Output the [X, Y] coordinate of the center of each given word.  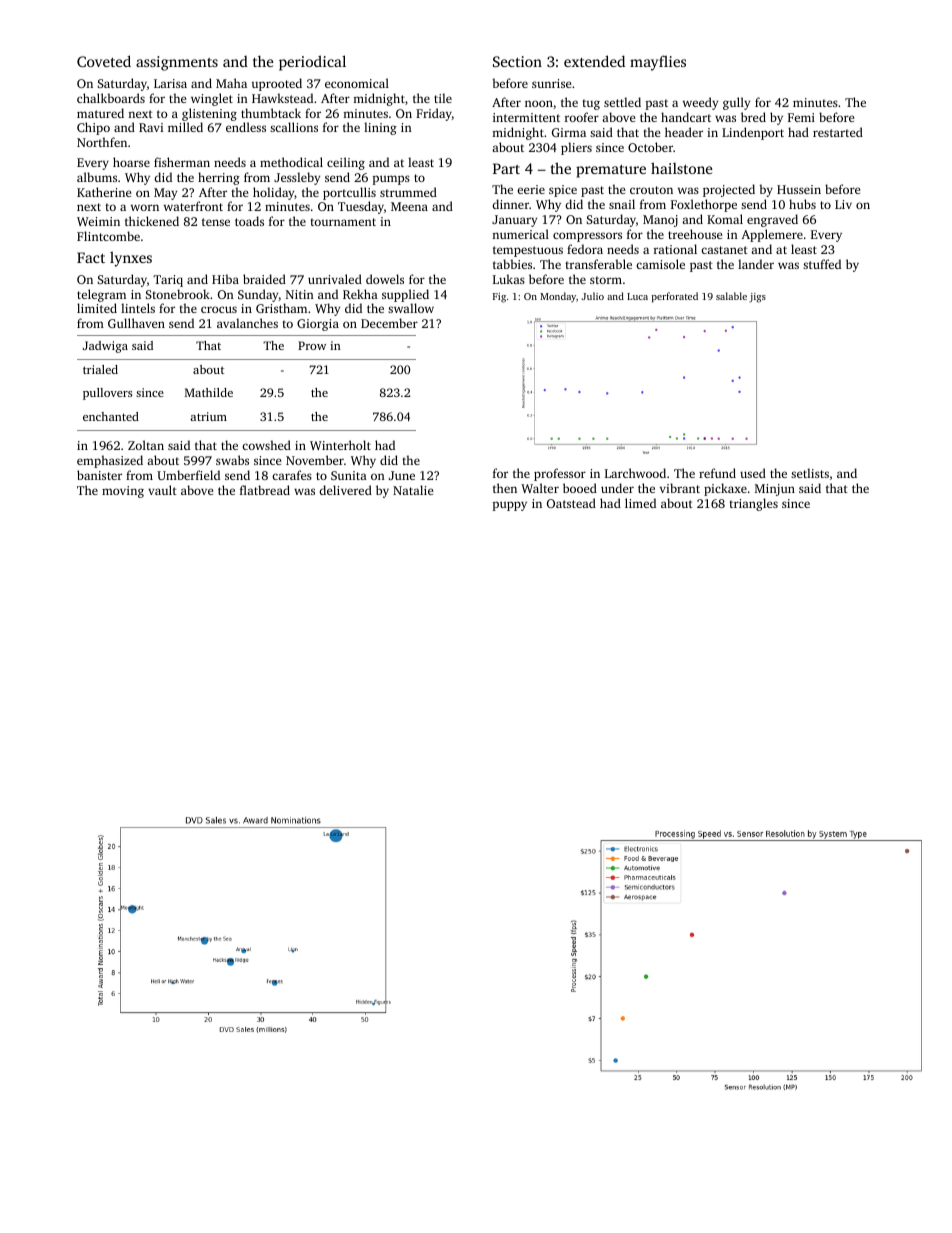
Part [506, 168]
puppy [509, 506]
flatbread [265, 490]
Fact [91, 257]
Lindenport [753, 133]
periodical [312, 63]
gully [736, 103]
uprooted [277, 84]
